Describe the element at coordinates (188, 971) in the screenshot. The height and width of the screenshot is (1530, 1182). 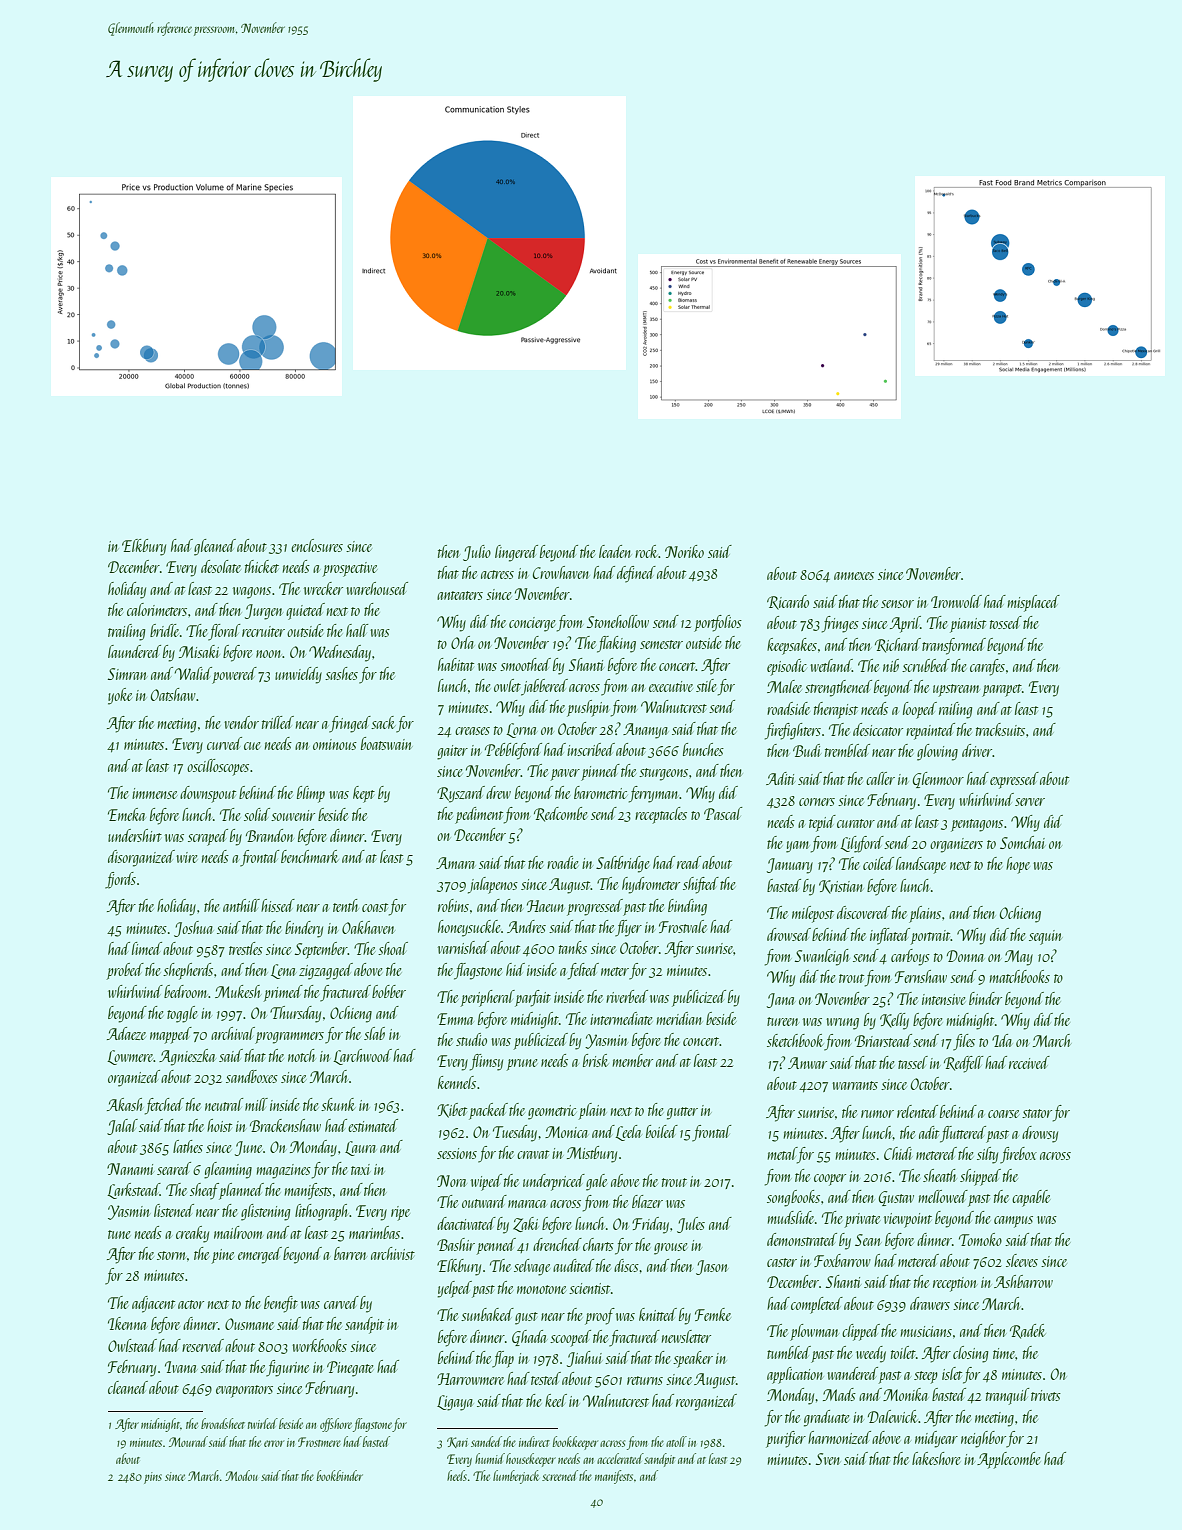
I see `shepherds` at that location.
